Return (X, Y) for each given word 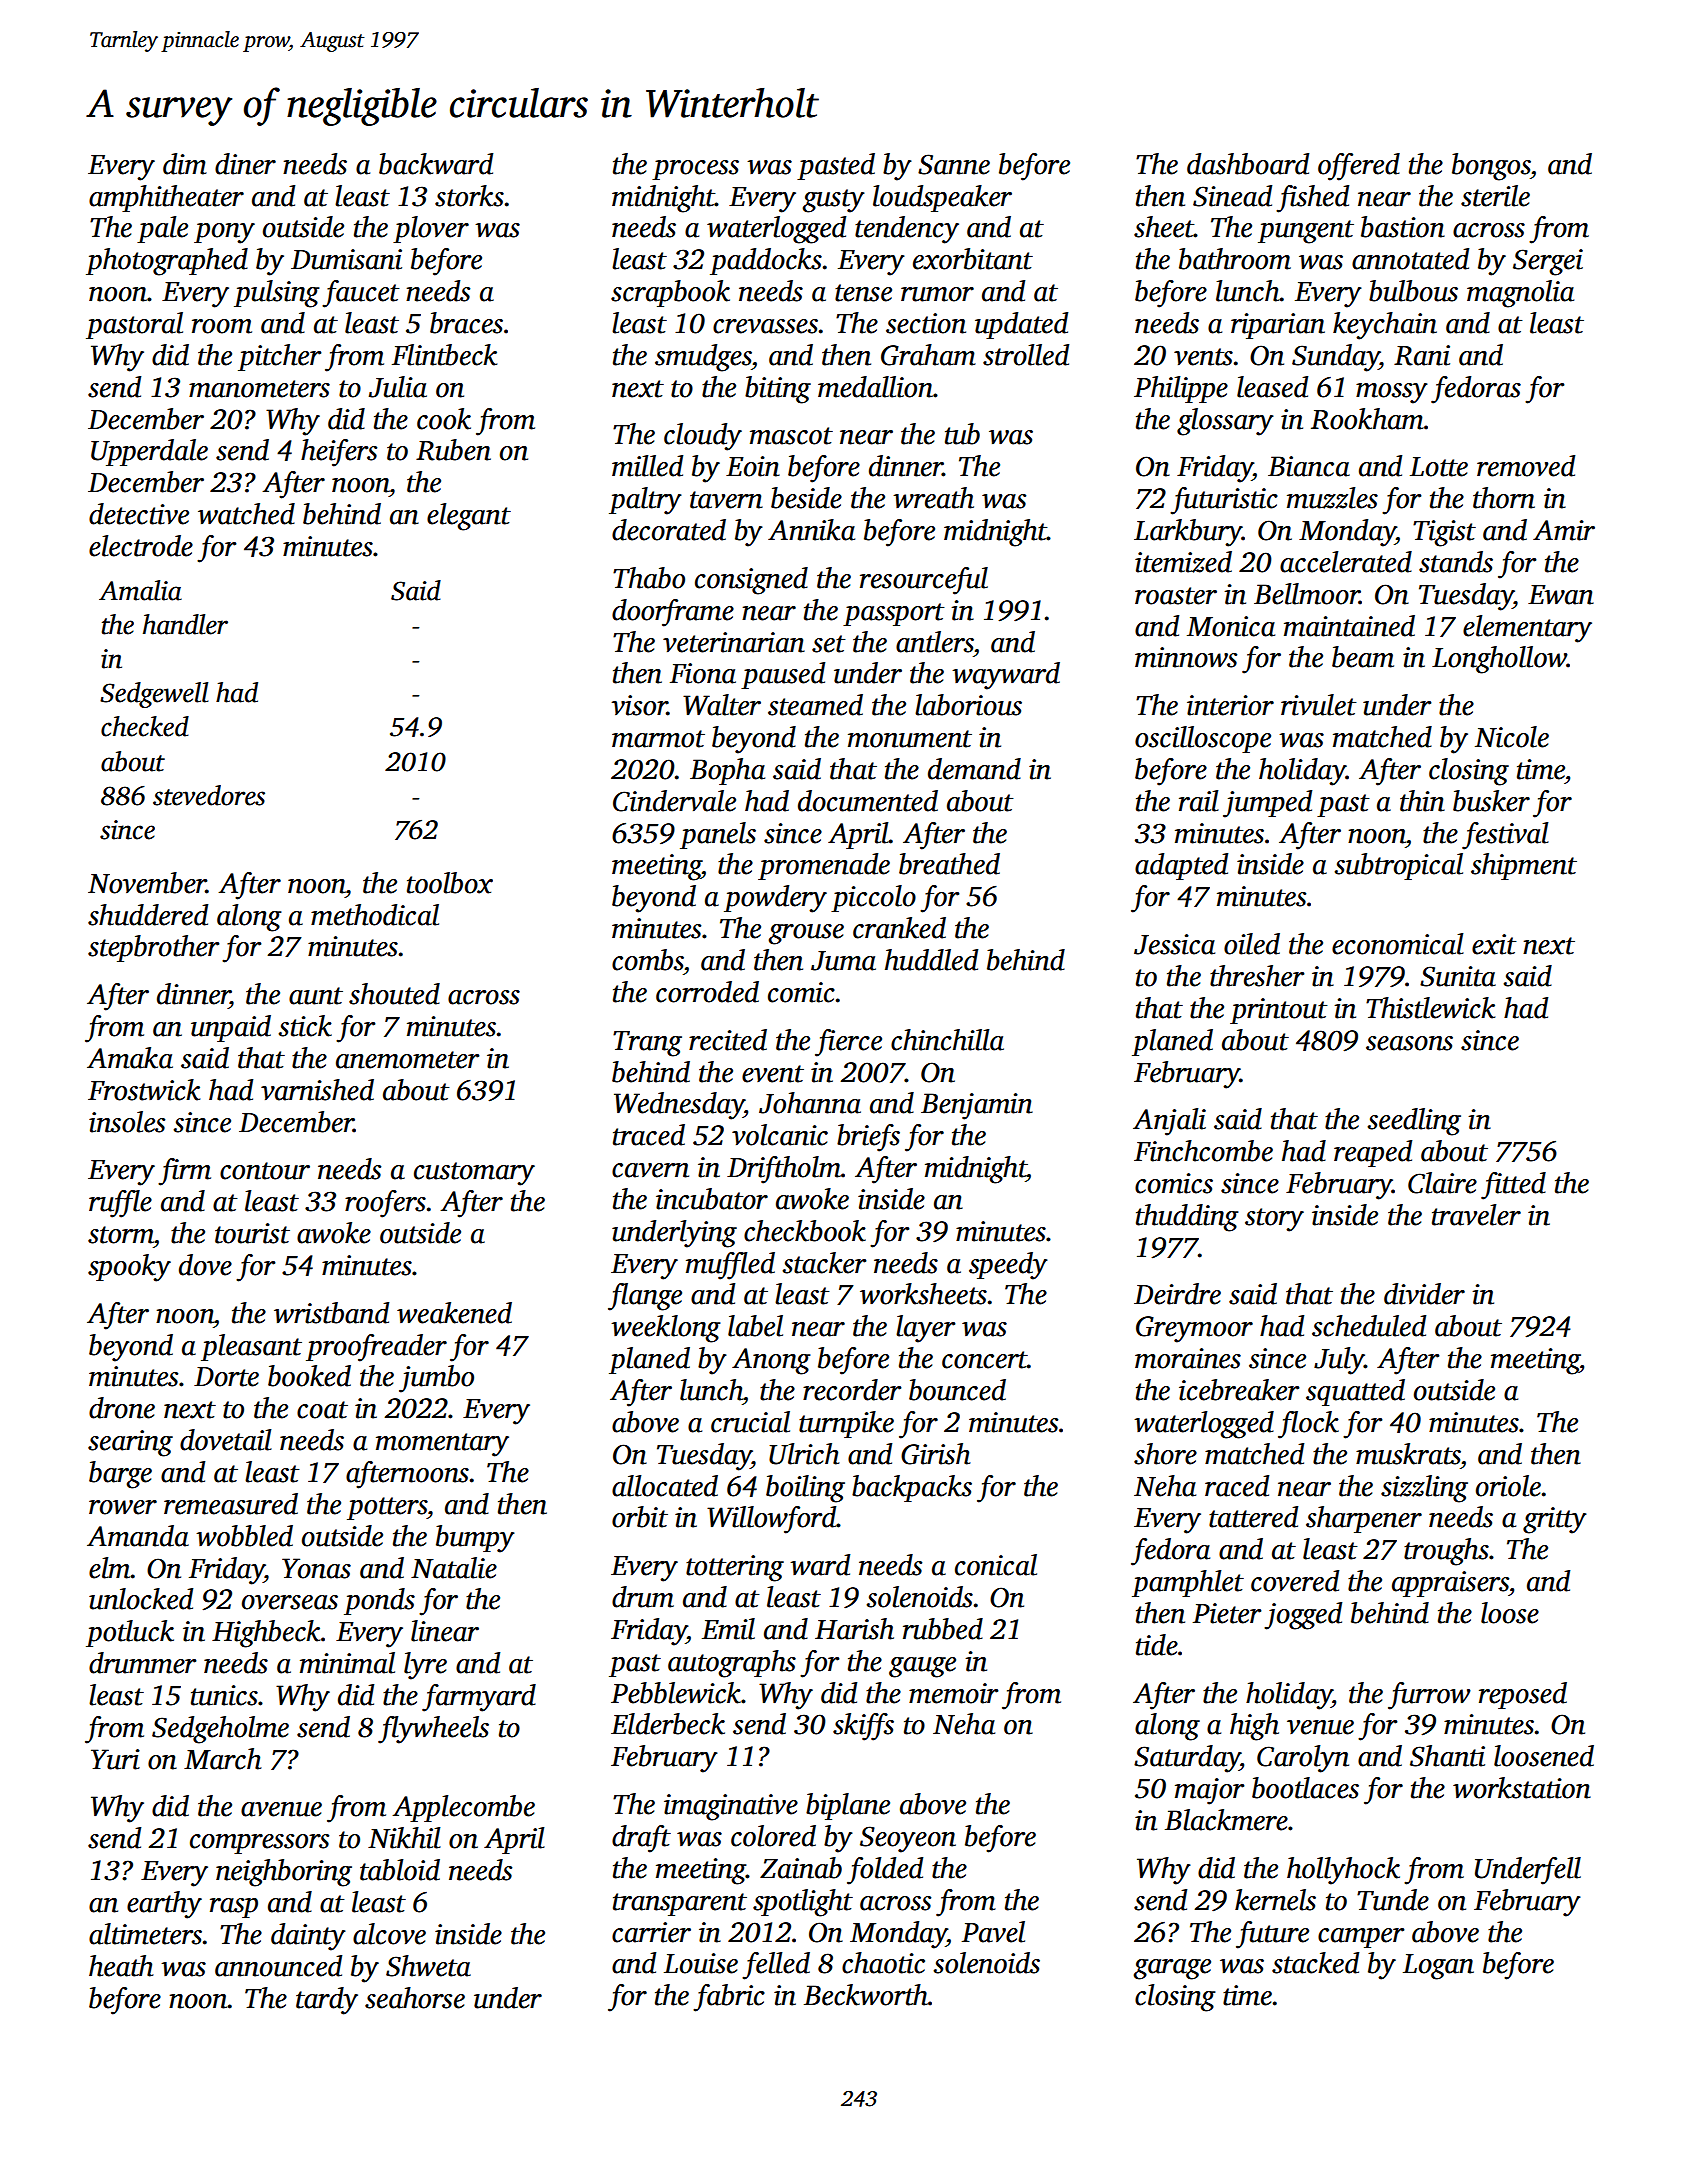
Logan (1438, 1967)
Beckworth (866, 1995)
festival (1505, 836)
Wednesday (679, 1106)
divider (1424, 1294)
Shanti (1447, 1756)
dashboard (1248, 164)
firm (184, 1172)
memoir (953, 1693)
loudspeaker (942, 198)
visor (639, 705)
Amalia (140, 590)
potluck (130, 1633)
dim (185, 164)
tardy (327, 2001)
